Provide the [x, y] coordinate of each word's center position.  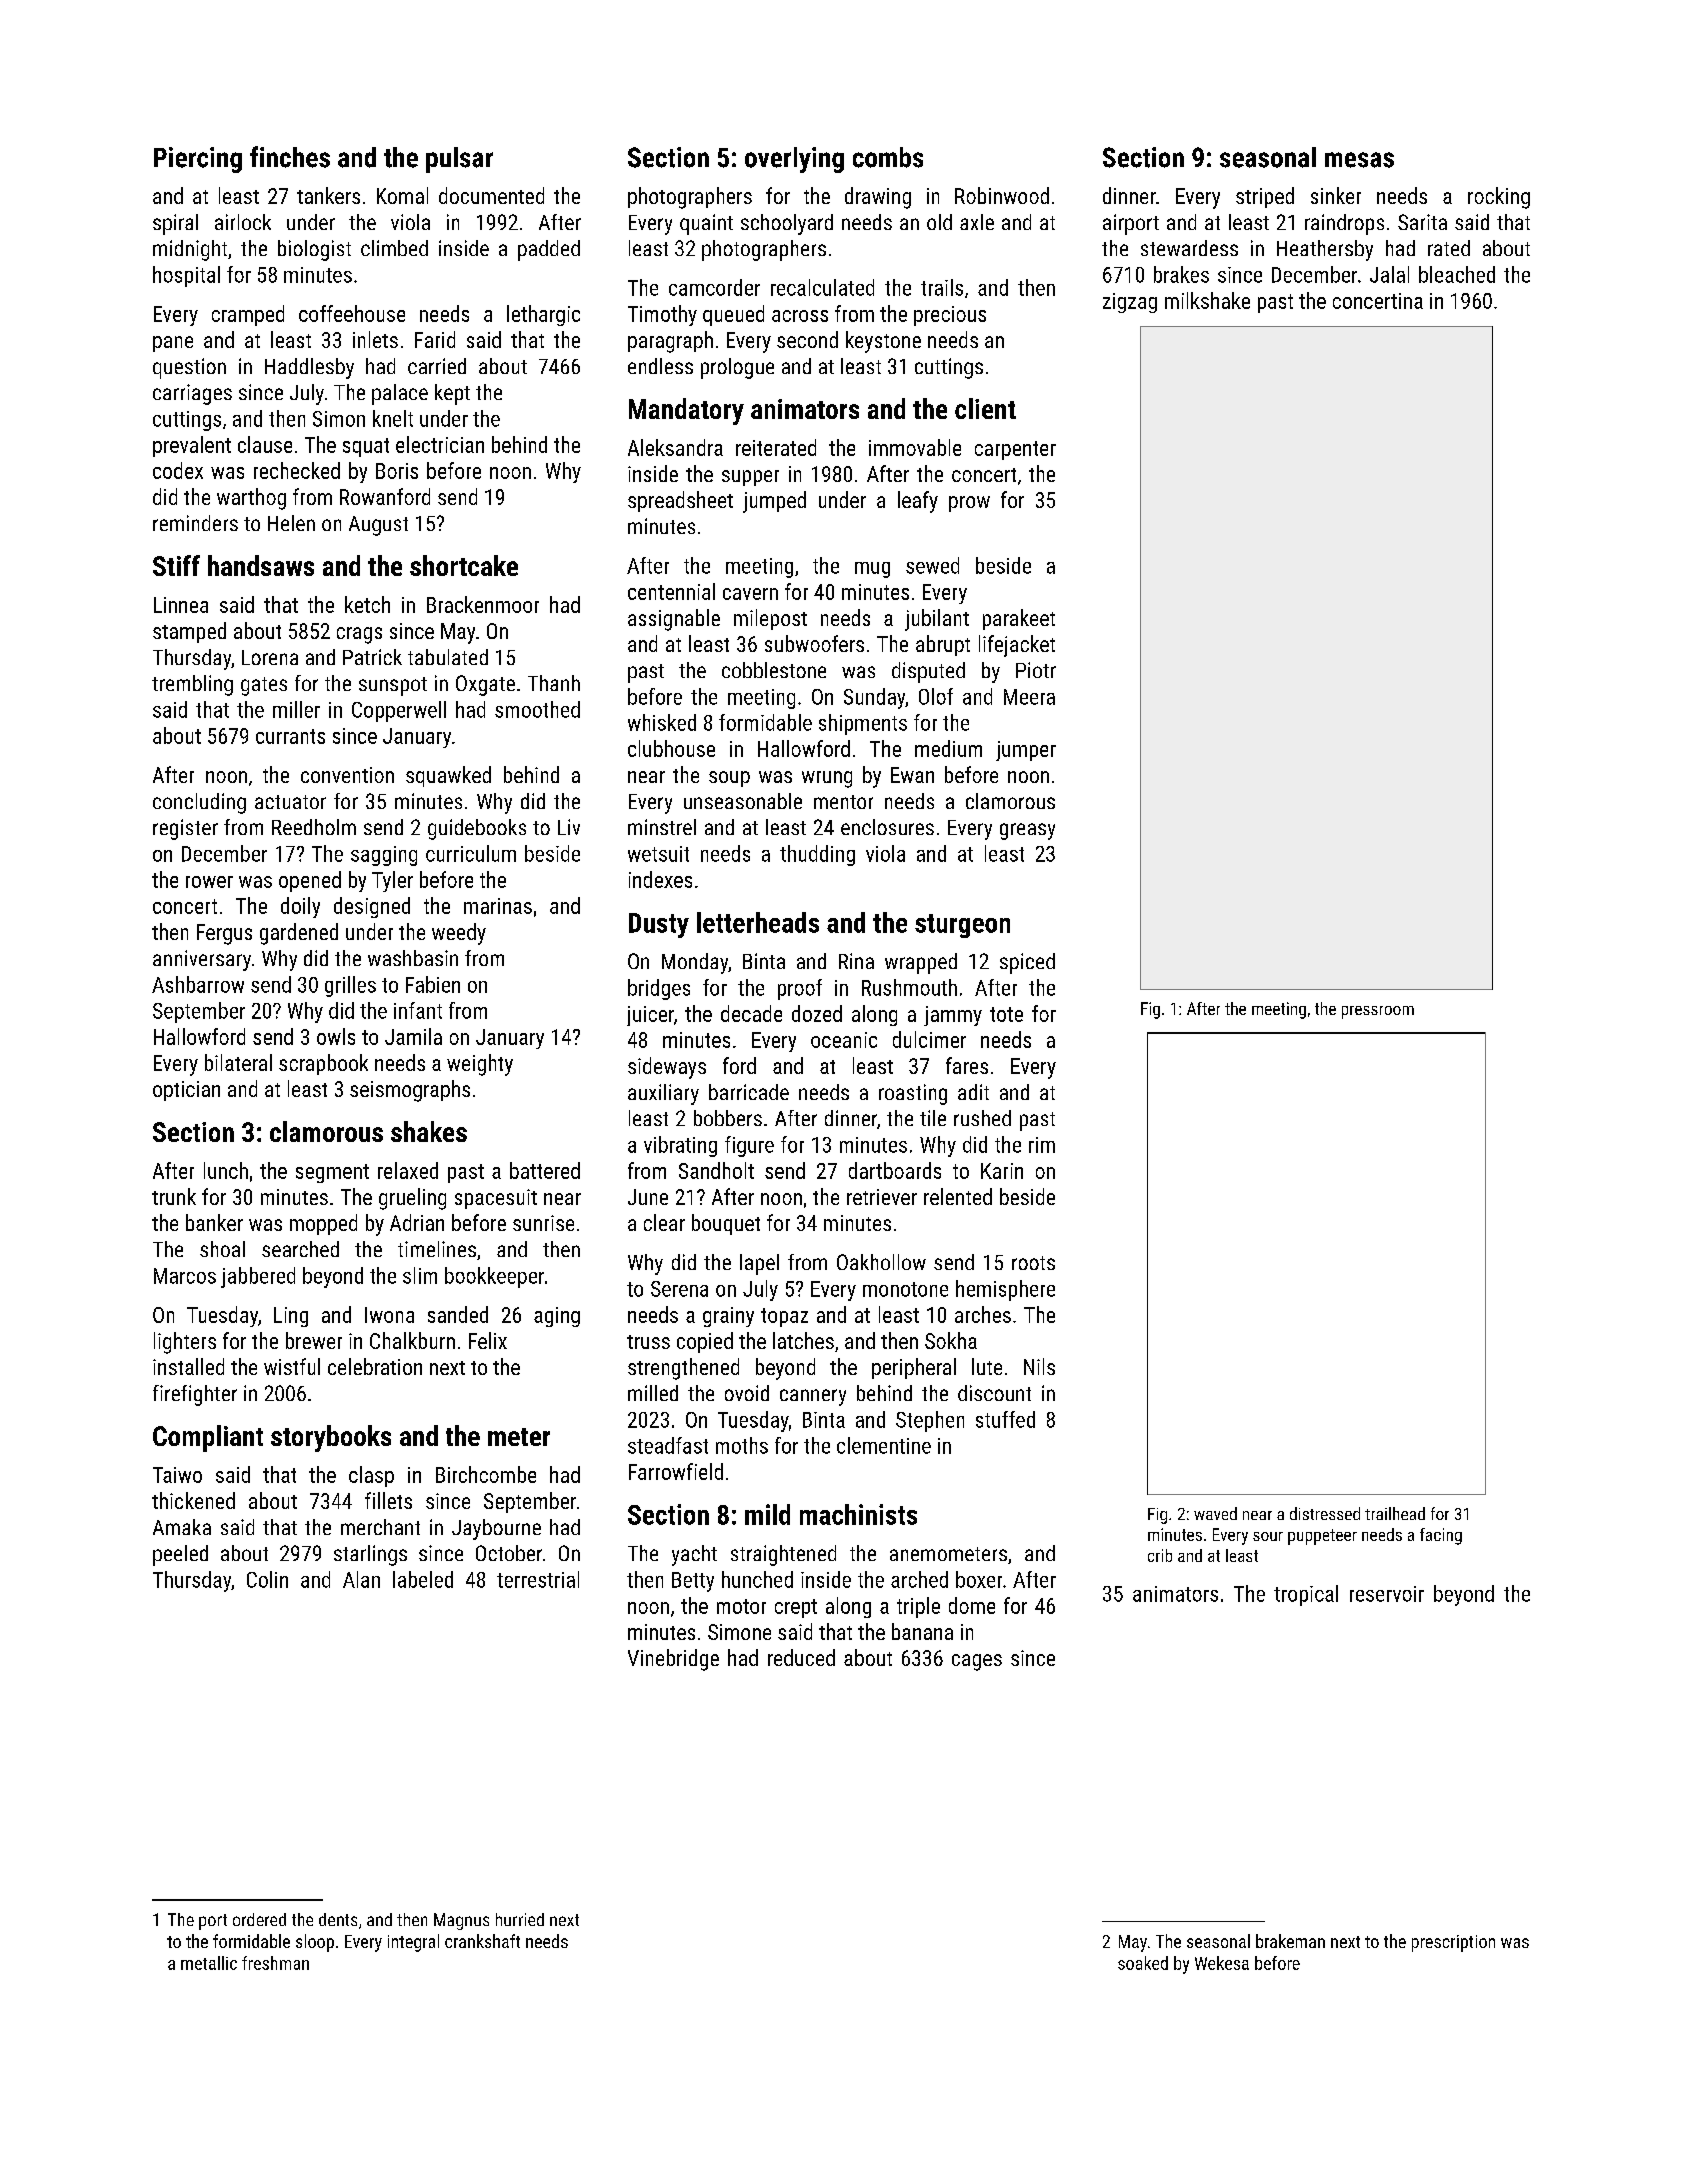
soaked [1143, 1963]
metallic [209, 1963]
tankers [328, 195]
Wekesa [1222, 1963]
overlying [794, 160]
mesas [1359, 160]
